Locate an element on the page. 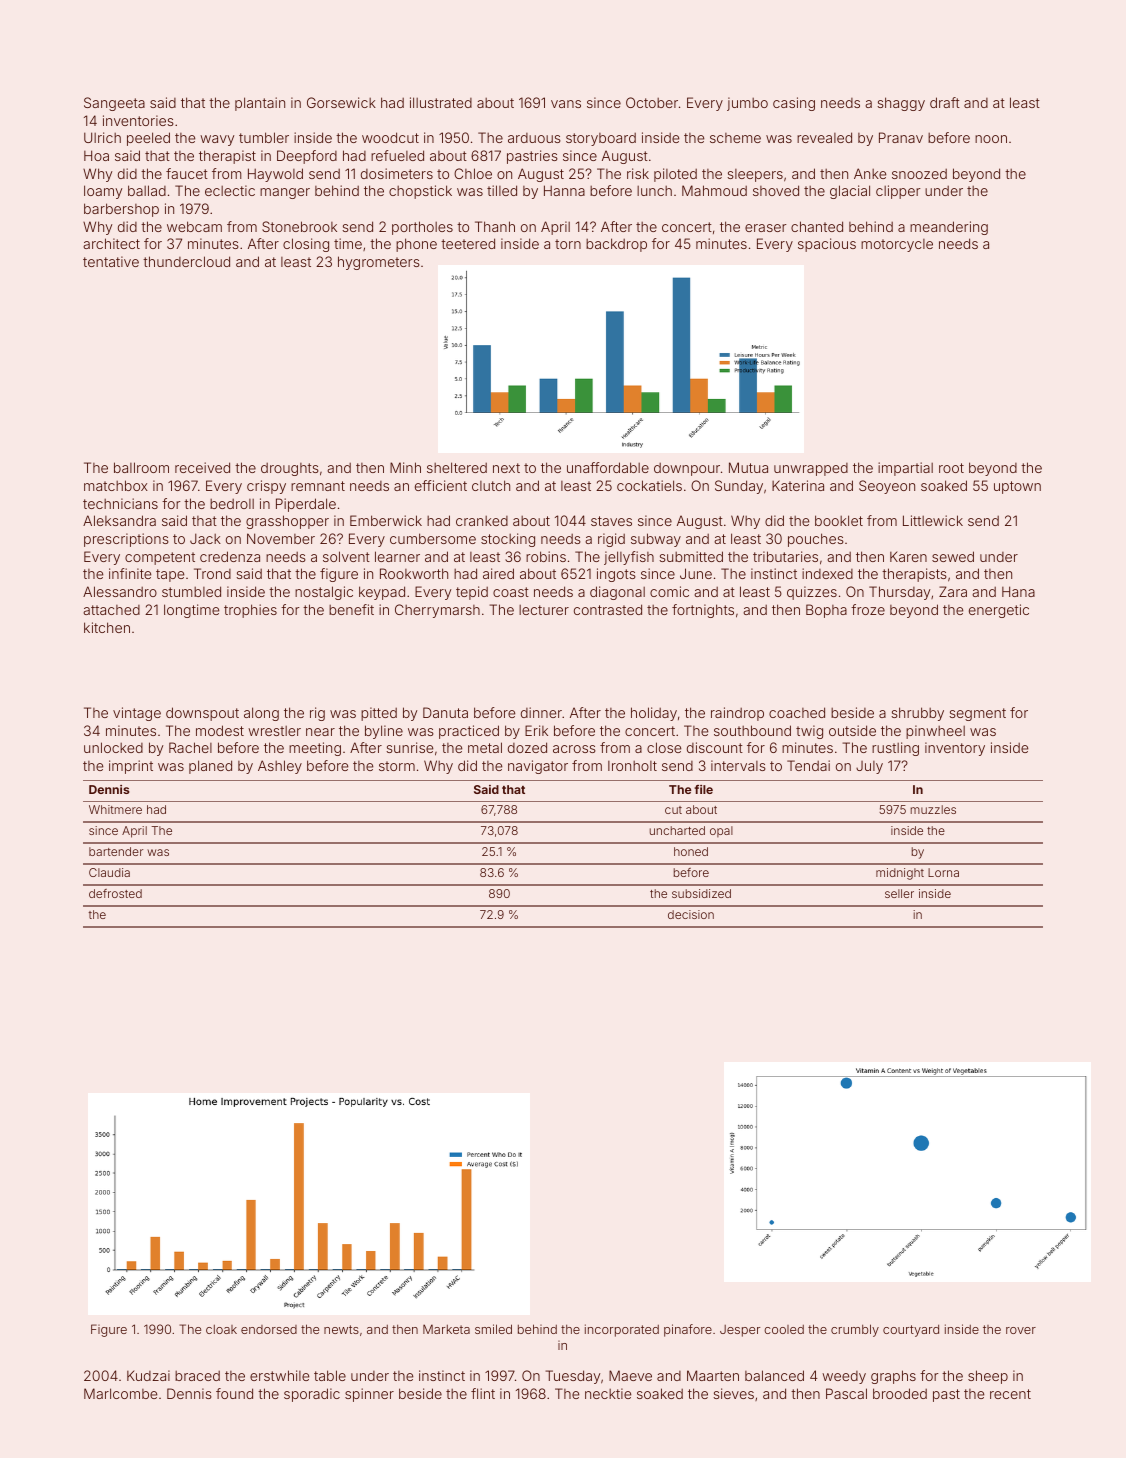 Image resolution: width=1126 pixels, height=1458 pixels. defrosted is located at coordinates (115, 893).
